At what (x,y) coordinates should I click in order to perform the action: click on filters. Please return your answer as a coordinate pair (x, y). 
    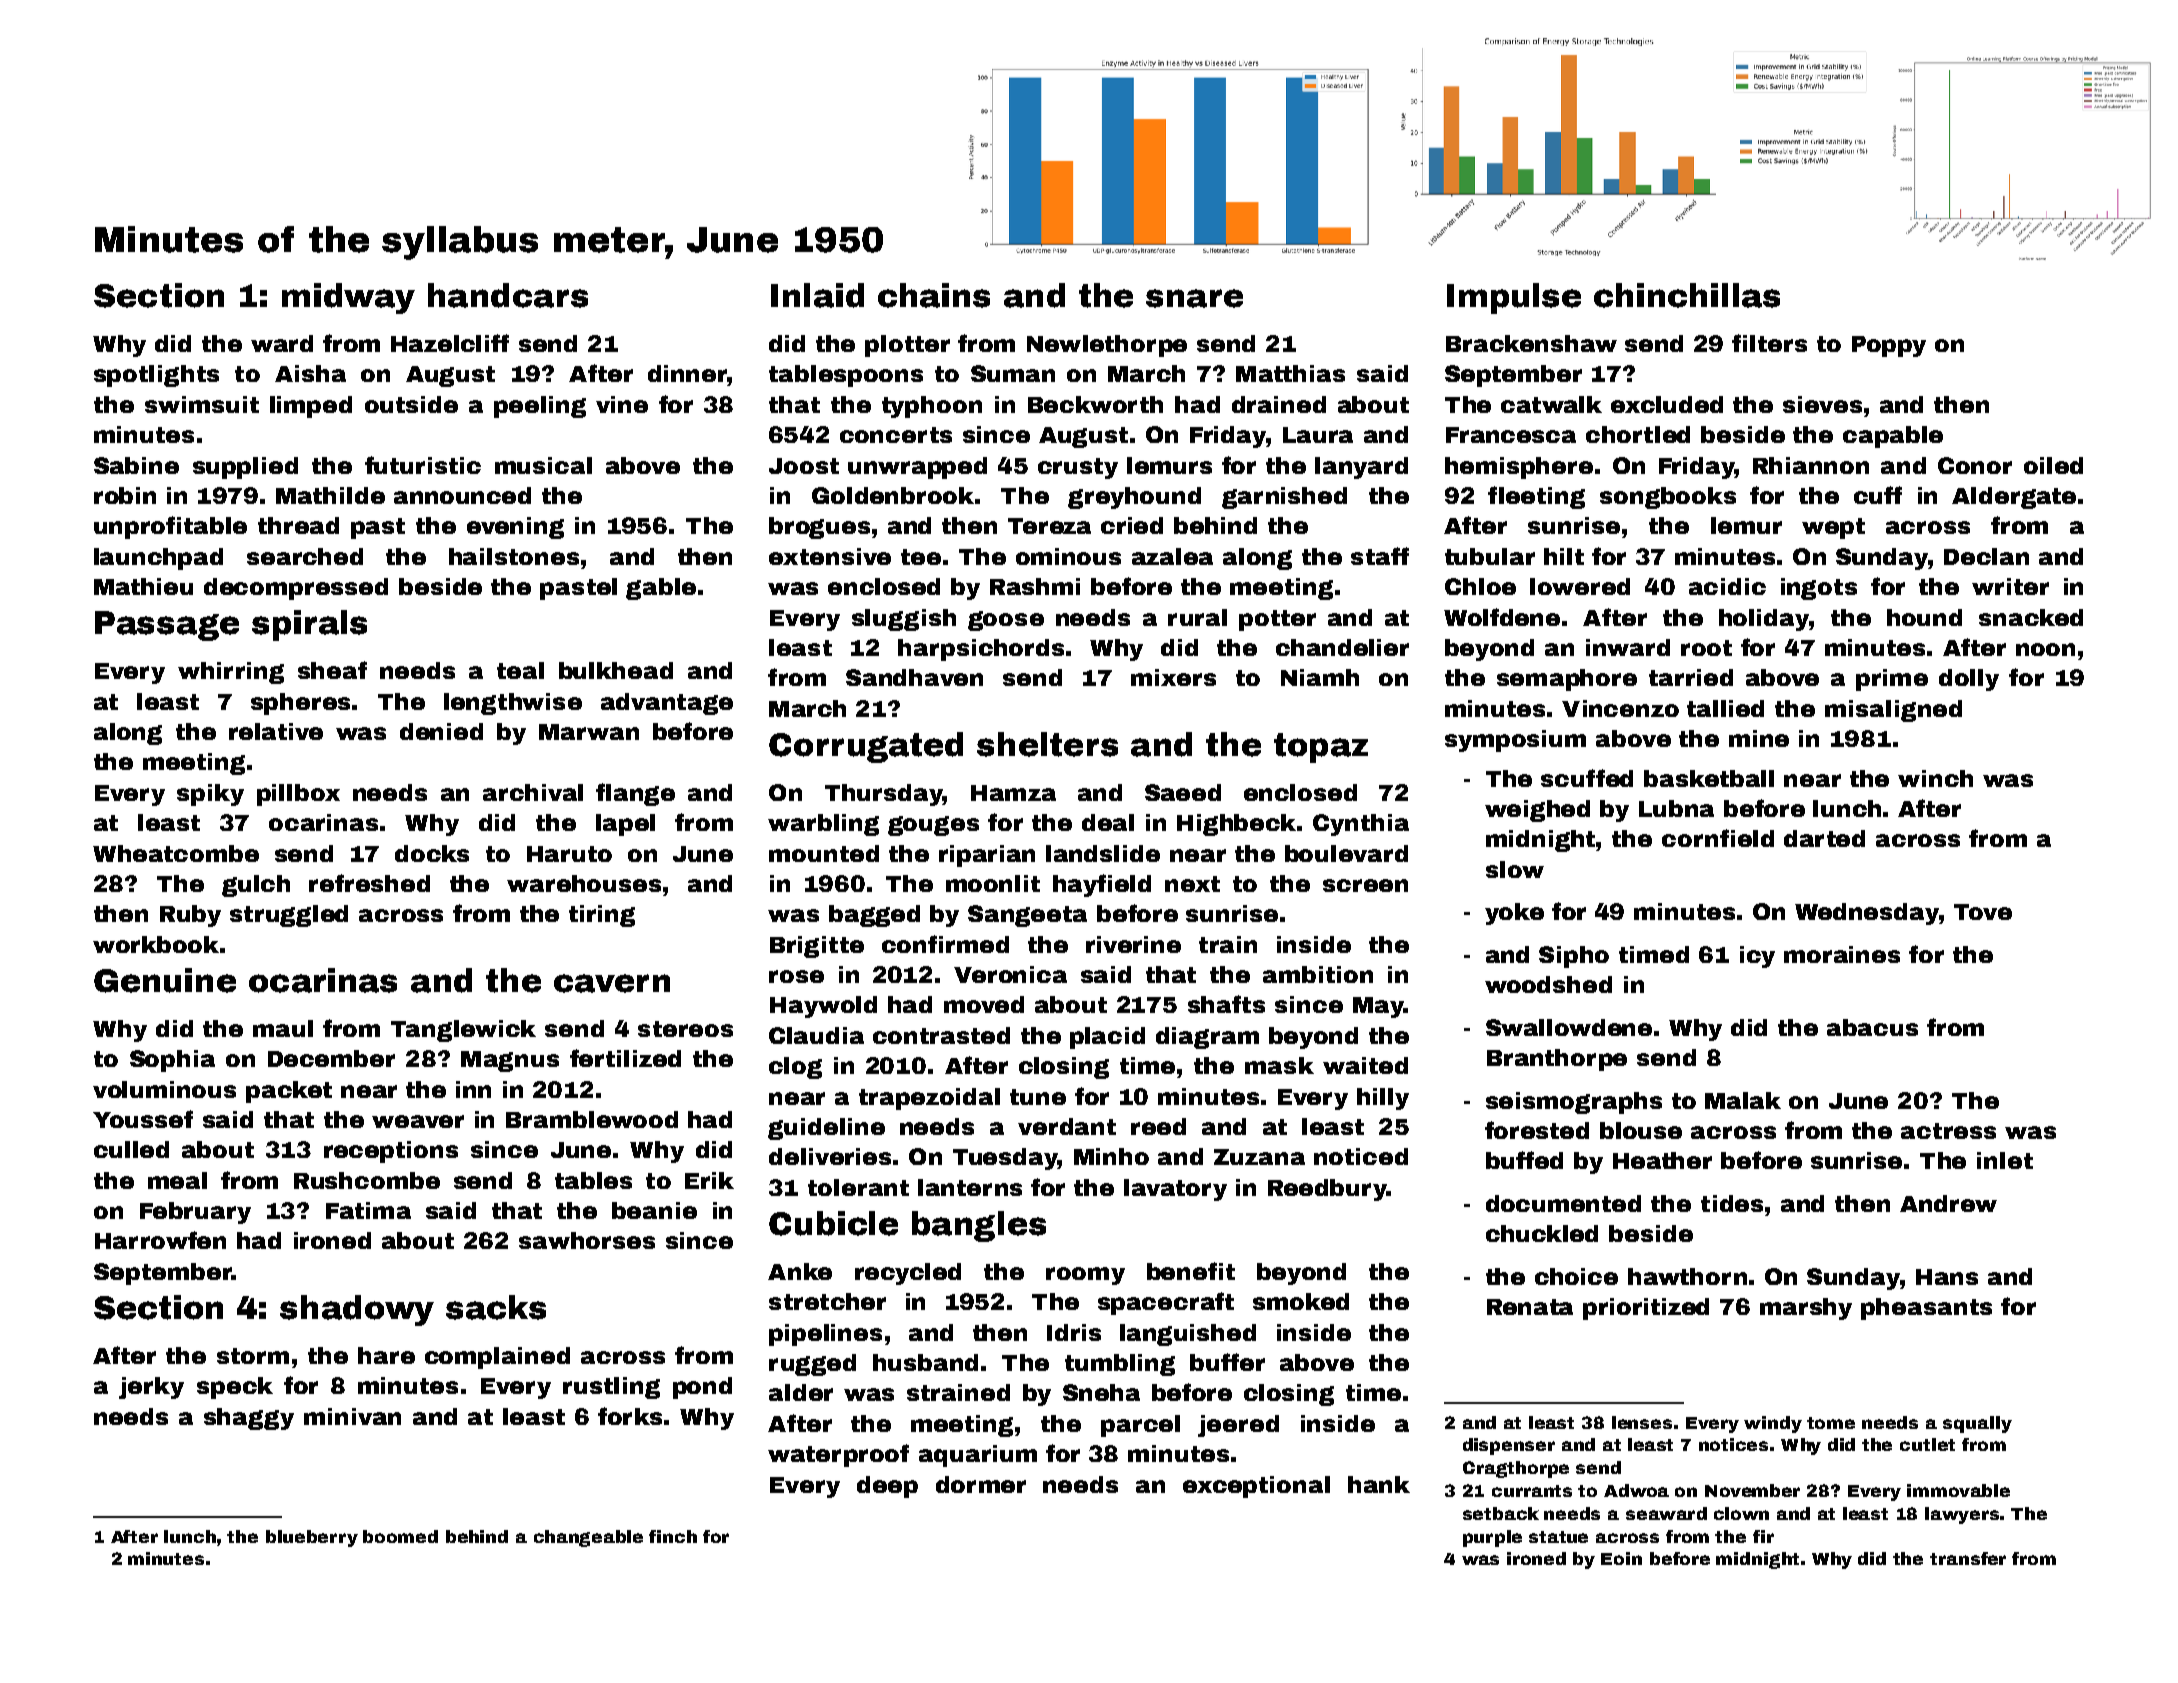
    Looking at the image, I should click on (1769, 343).
